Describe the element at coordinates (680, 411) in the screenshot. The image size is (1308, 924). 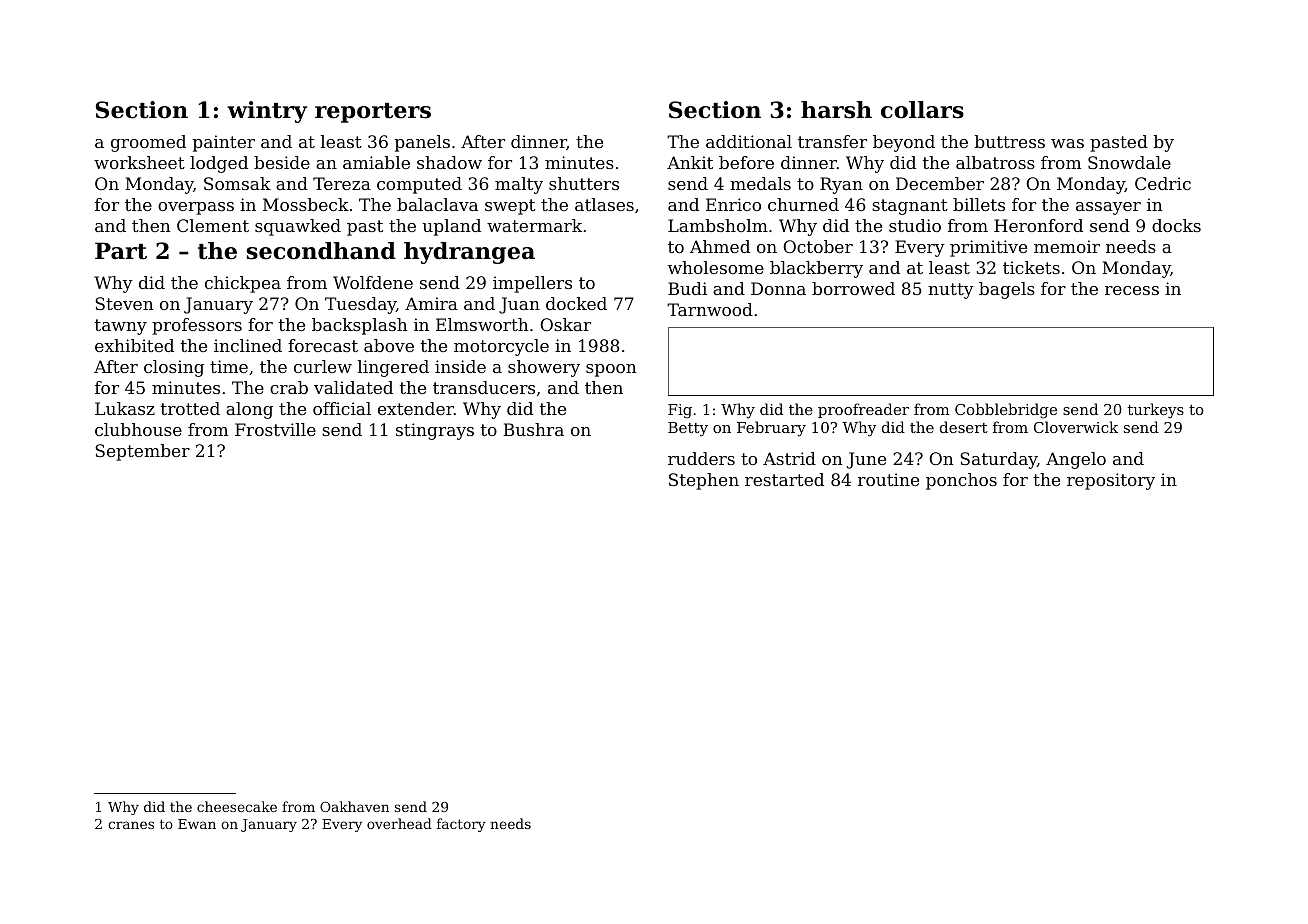
I see `Fig` at that location.
